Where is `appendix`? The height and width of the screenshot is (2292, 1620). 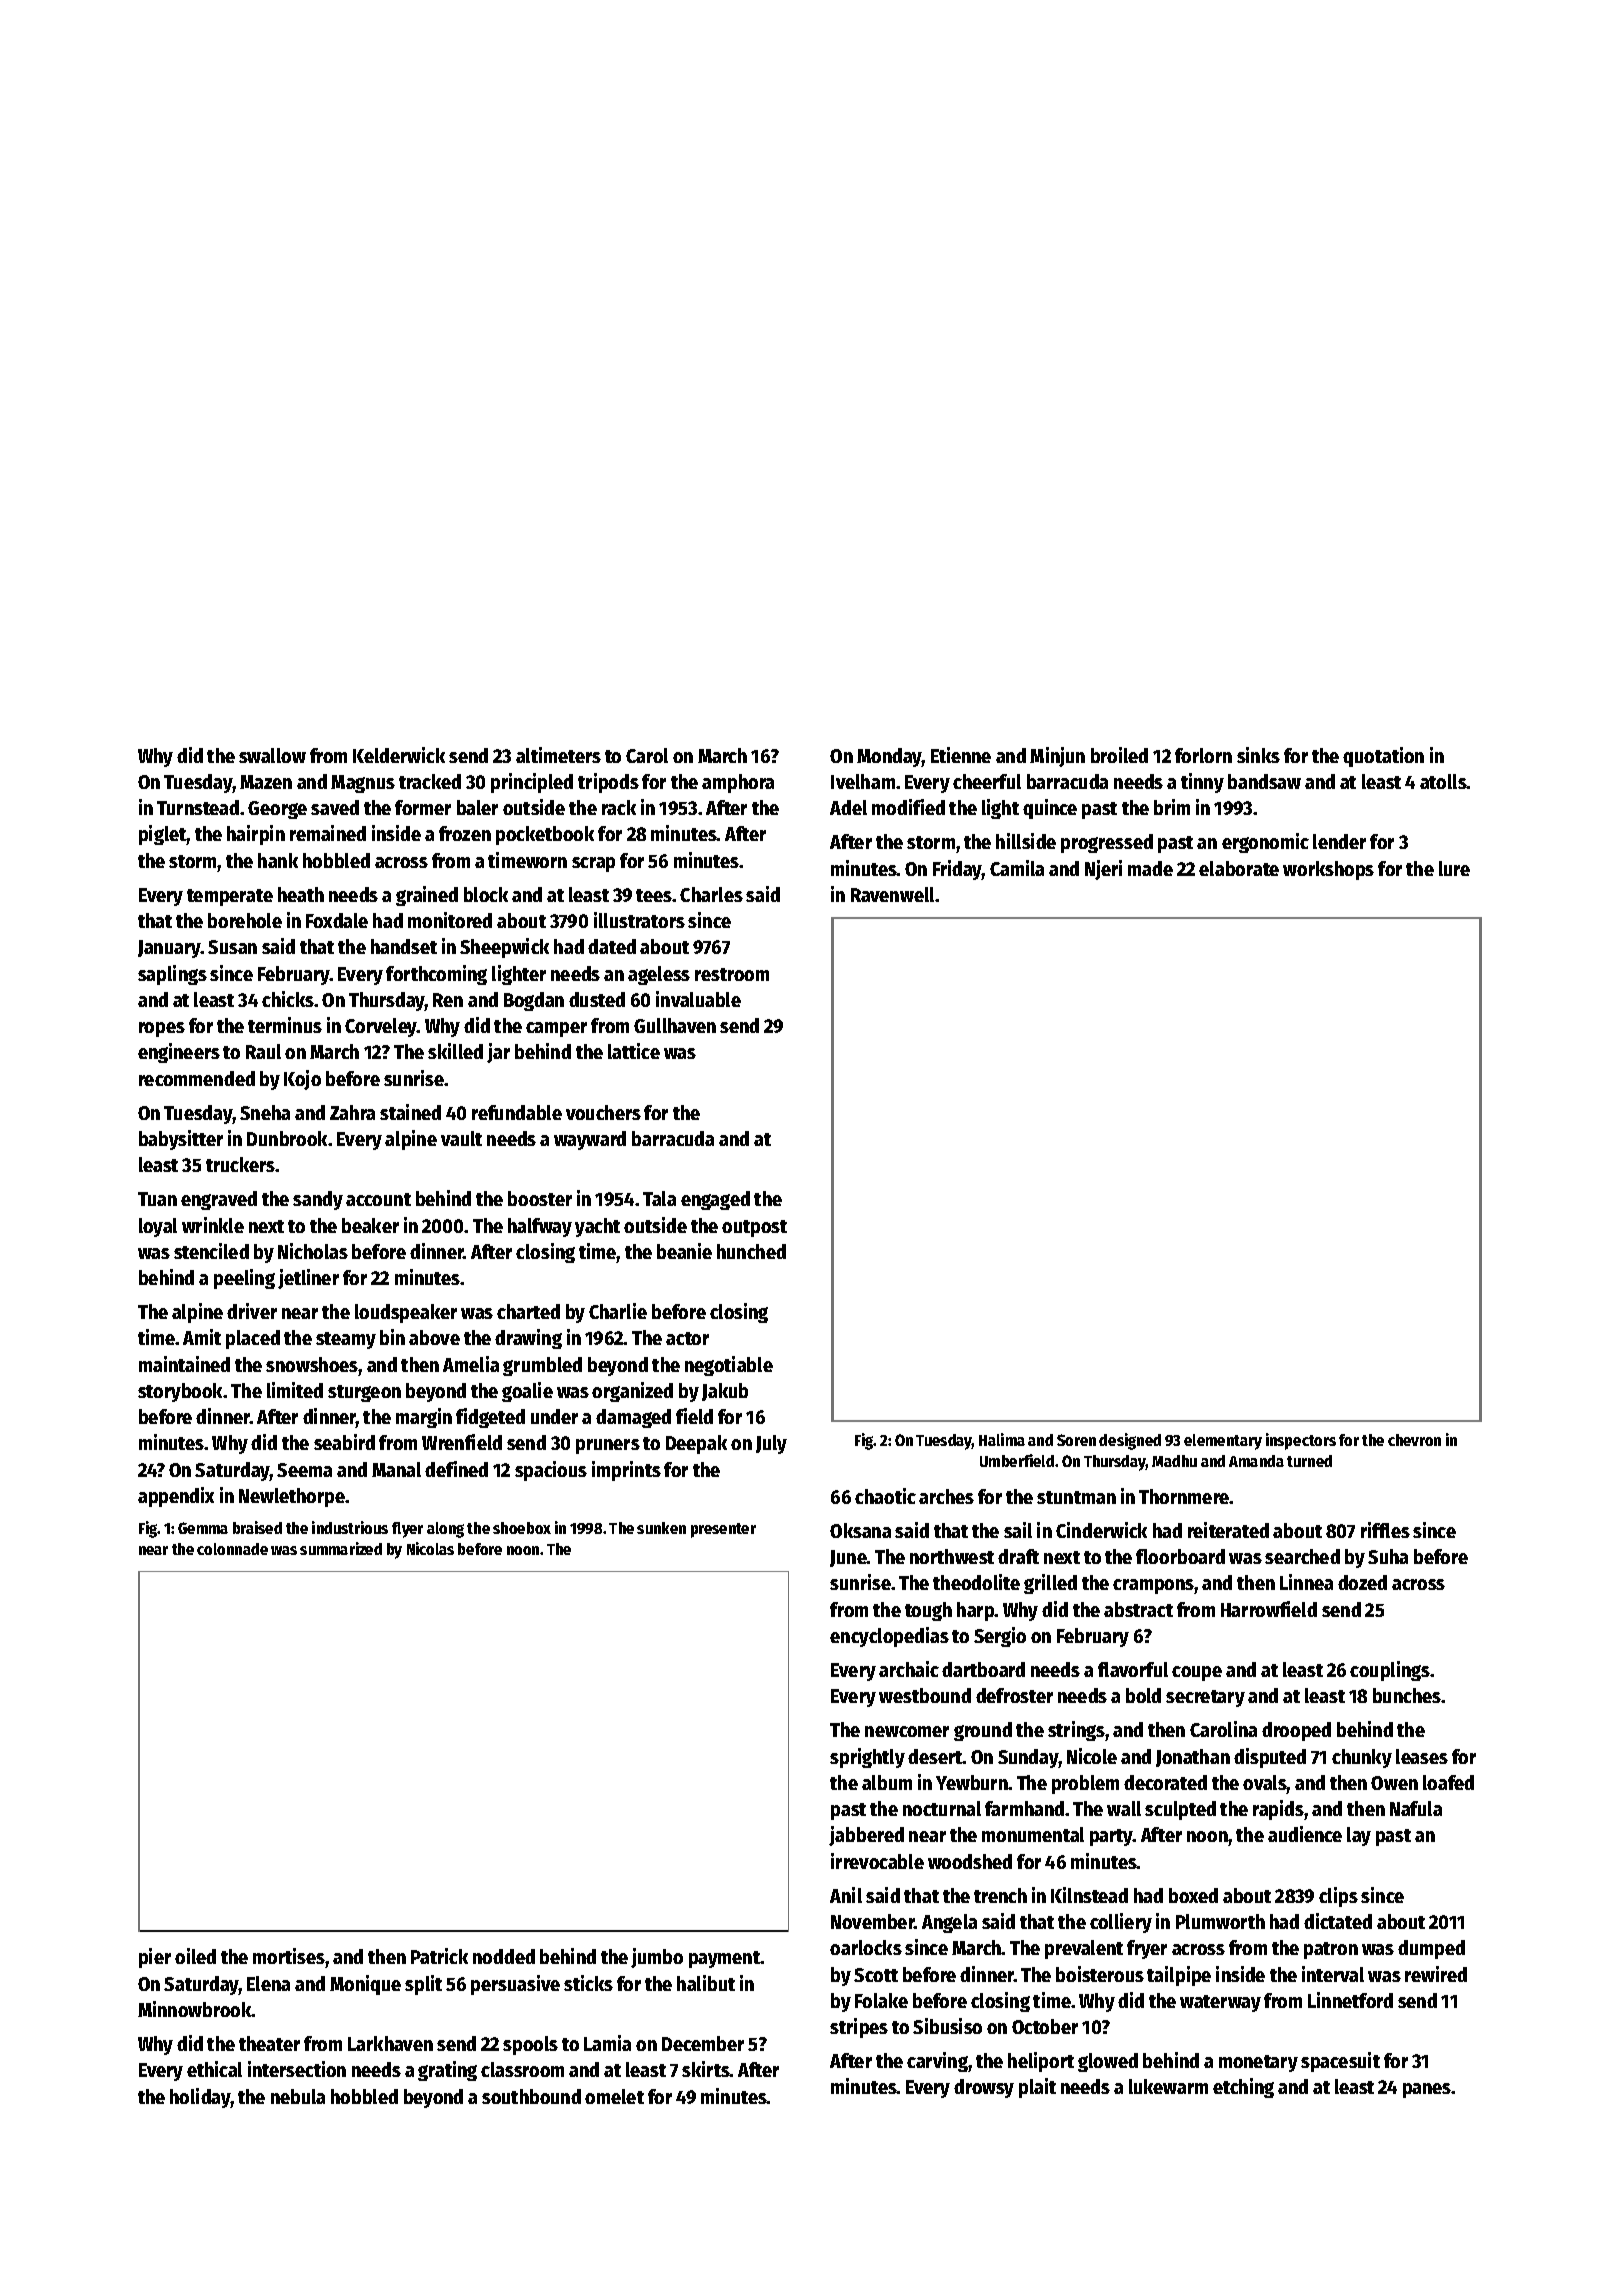
appendix is located at coordinates (176, 1497).
